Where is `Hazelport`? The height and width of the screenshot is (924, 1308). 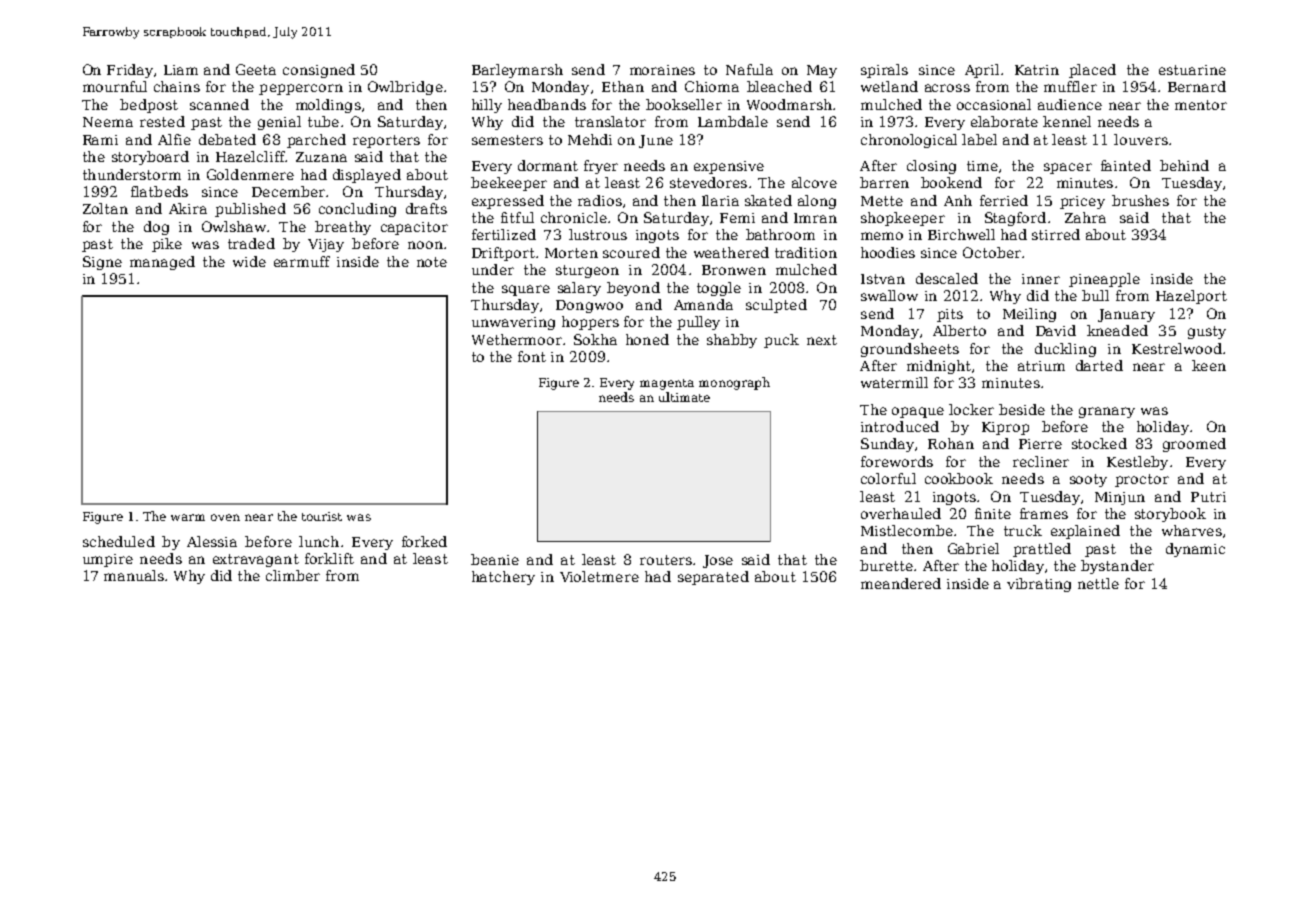 Hazelport is located at coordinates (1191, 297).
